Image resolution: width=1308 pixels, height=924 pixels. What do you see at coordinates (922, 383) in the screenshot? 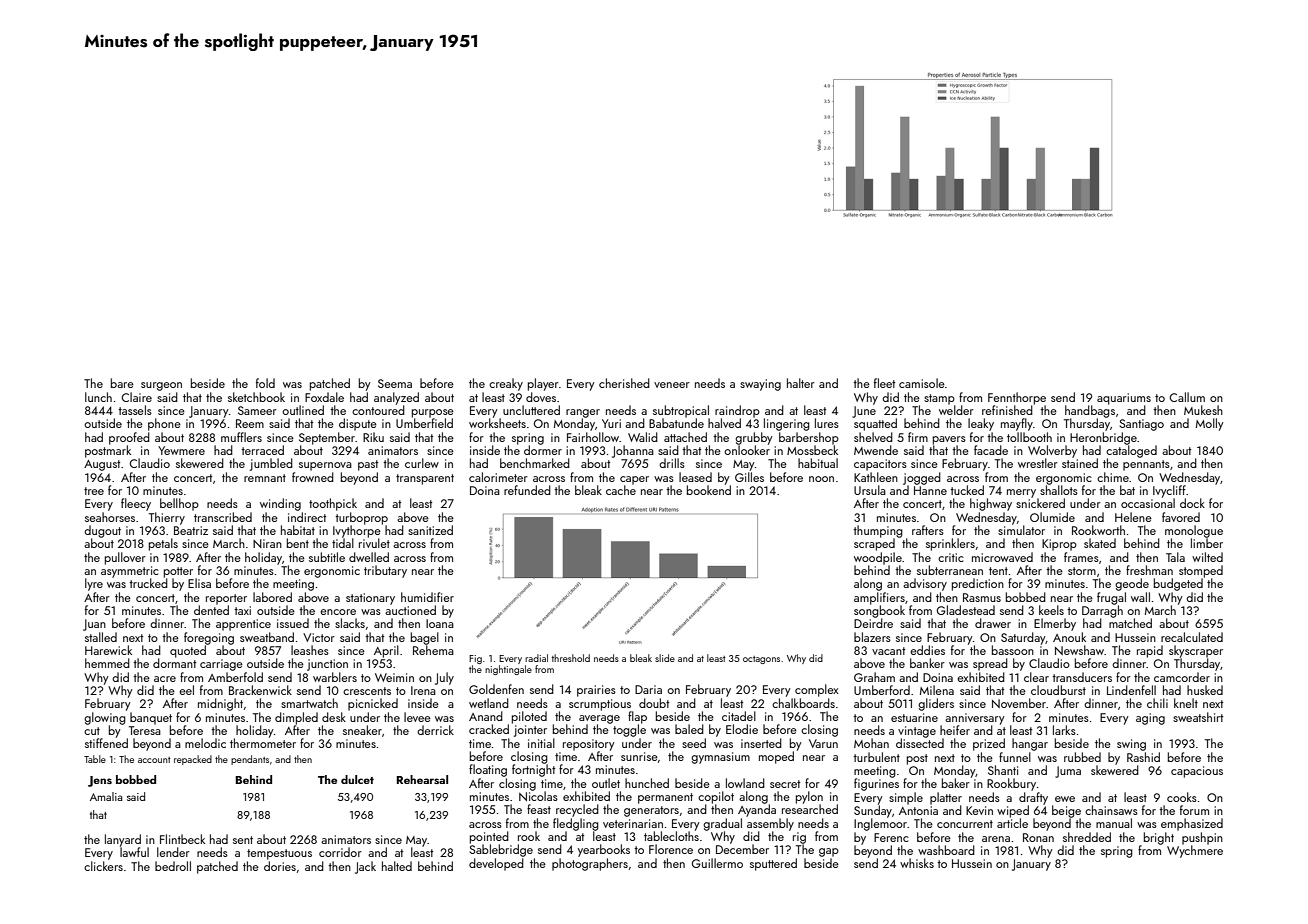
I see `camisole` at bounding box center [922, 383].
